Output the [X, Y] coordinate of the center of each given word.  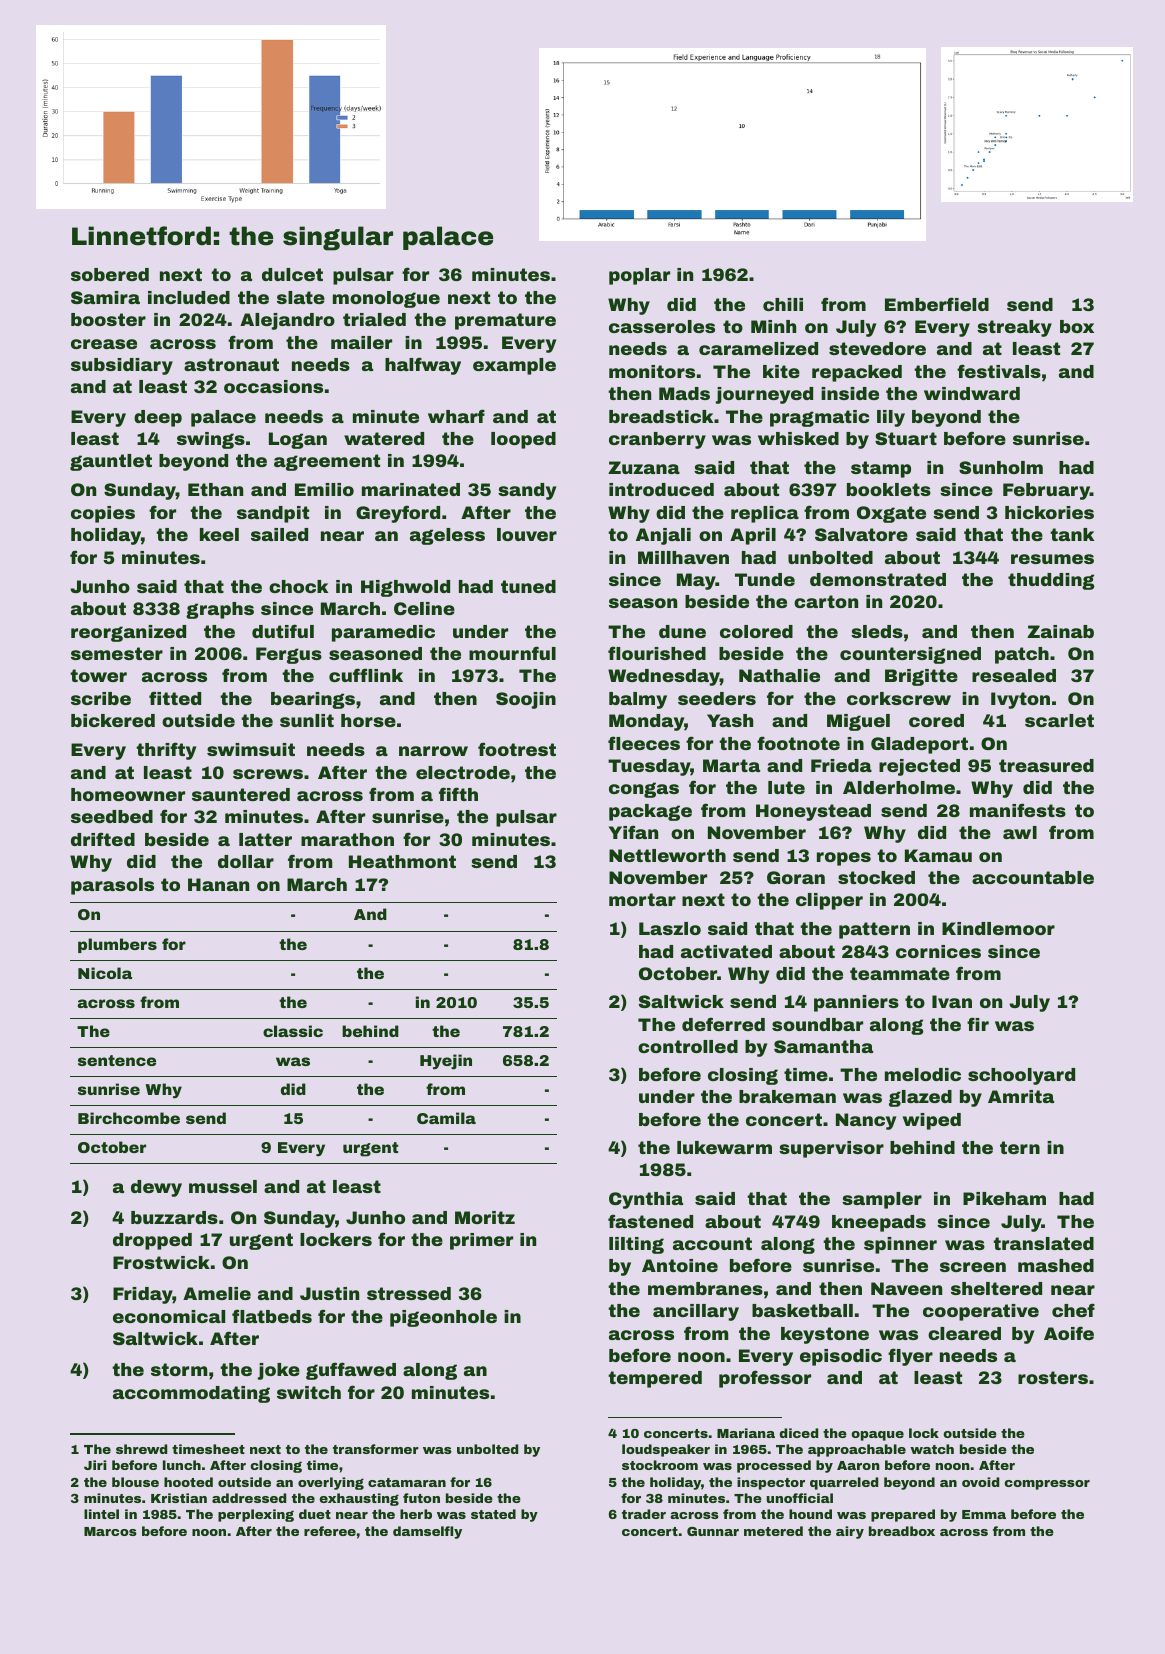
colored [756, 631]
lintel [101, 1514]
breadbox [902, 1531]
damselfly [427, 1532]
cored [936, 720]
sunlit [307, 720]
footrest [517, 749]
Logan [298, 440]
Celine [424, 608]
